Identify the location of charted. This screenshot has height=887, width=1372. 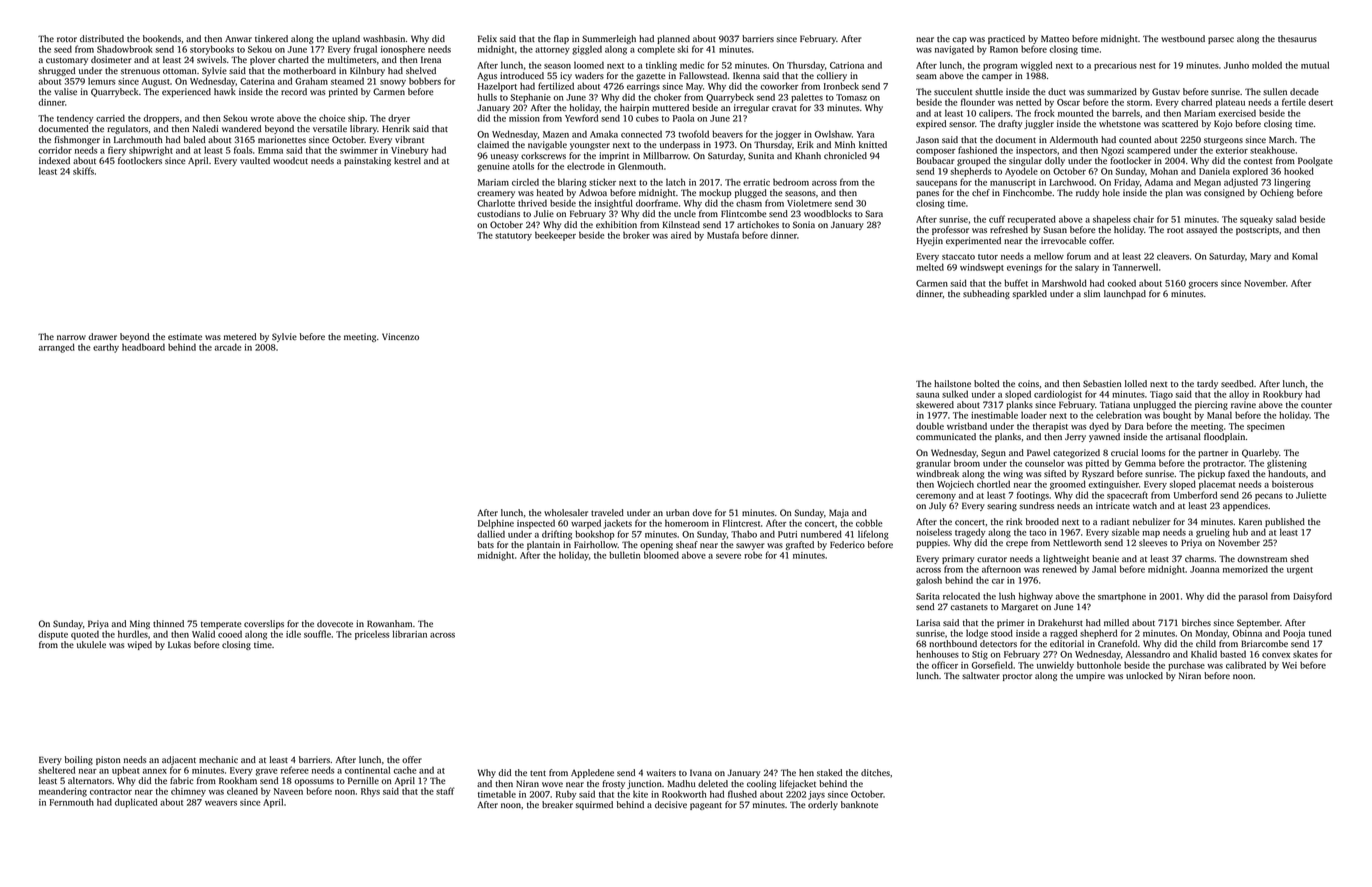
(293, 59).
